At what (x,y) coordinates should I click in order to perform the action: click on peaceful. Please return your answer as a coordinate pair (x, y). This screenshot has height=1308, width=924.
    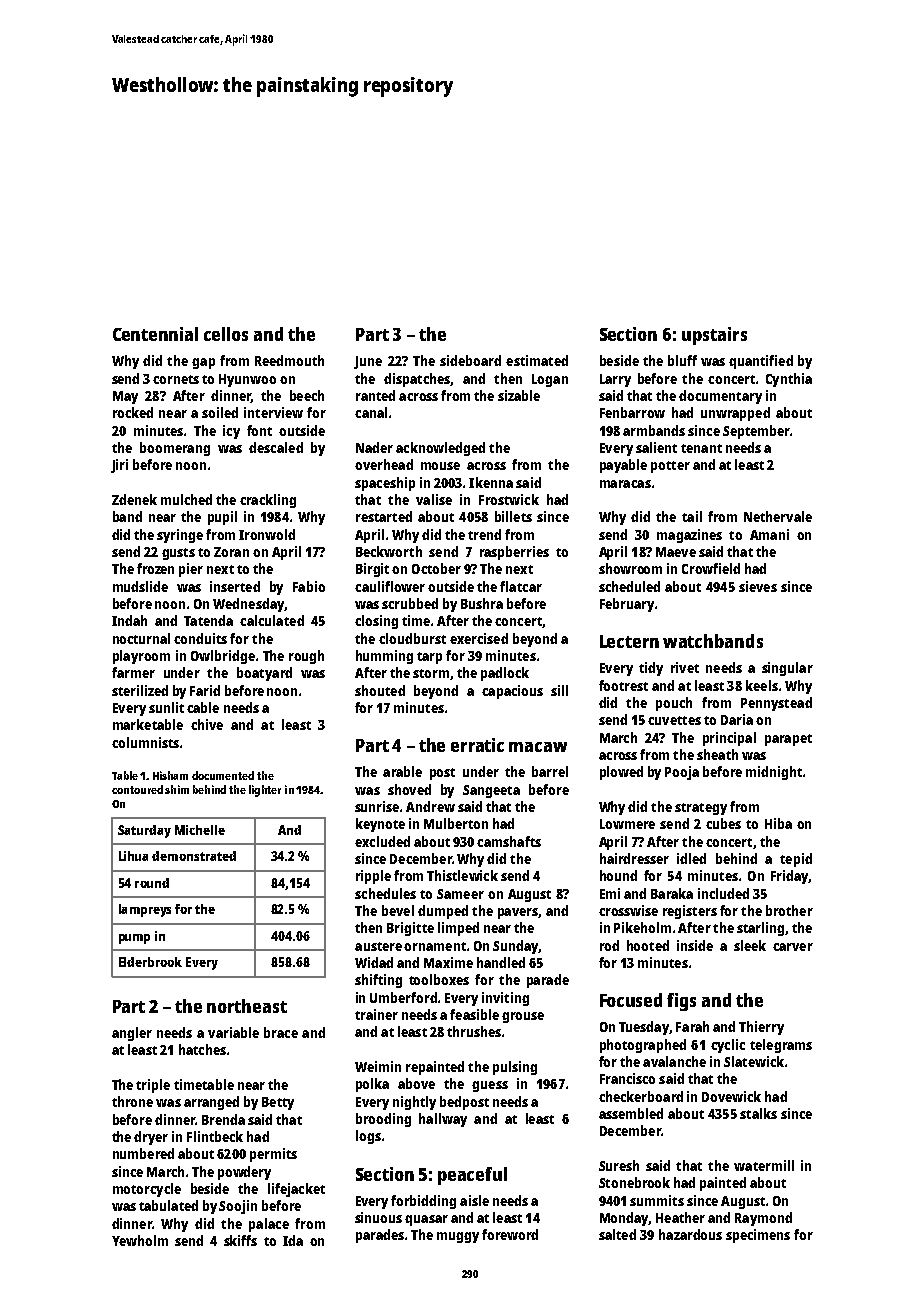
    Looking at the image, I should click on (472, 1176).
